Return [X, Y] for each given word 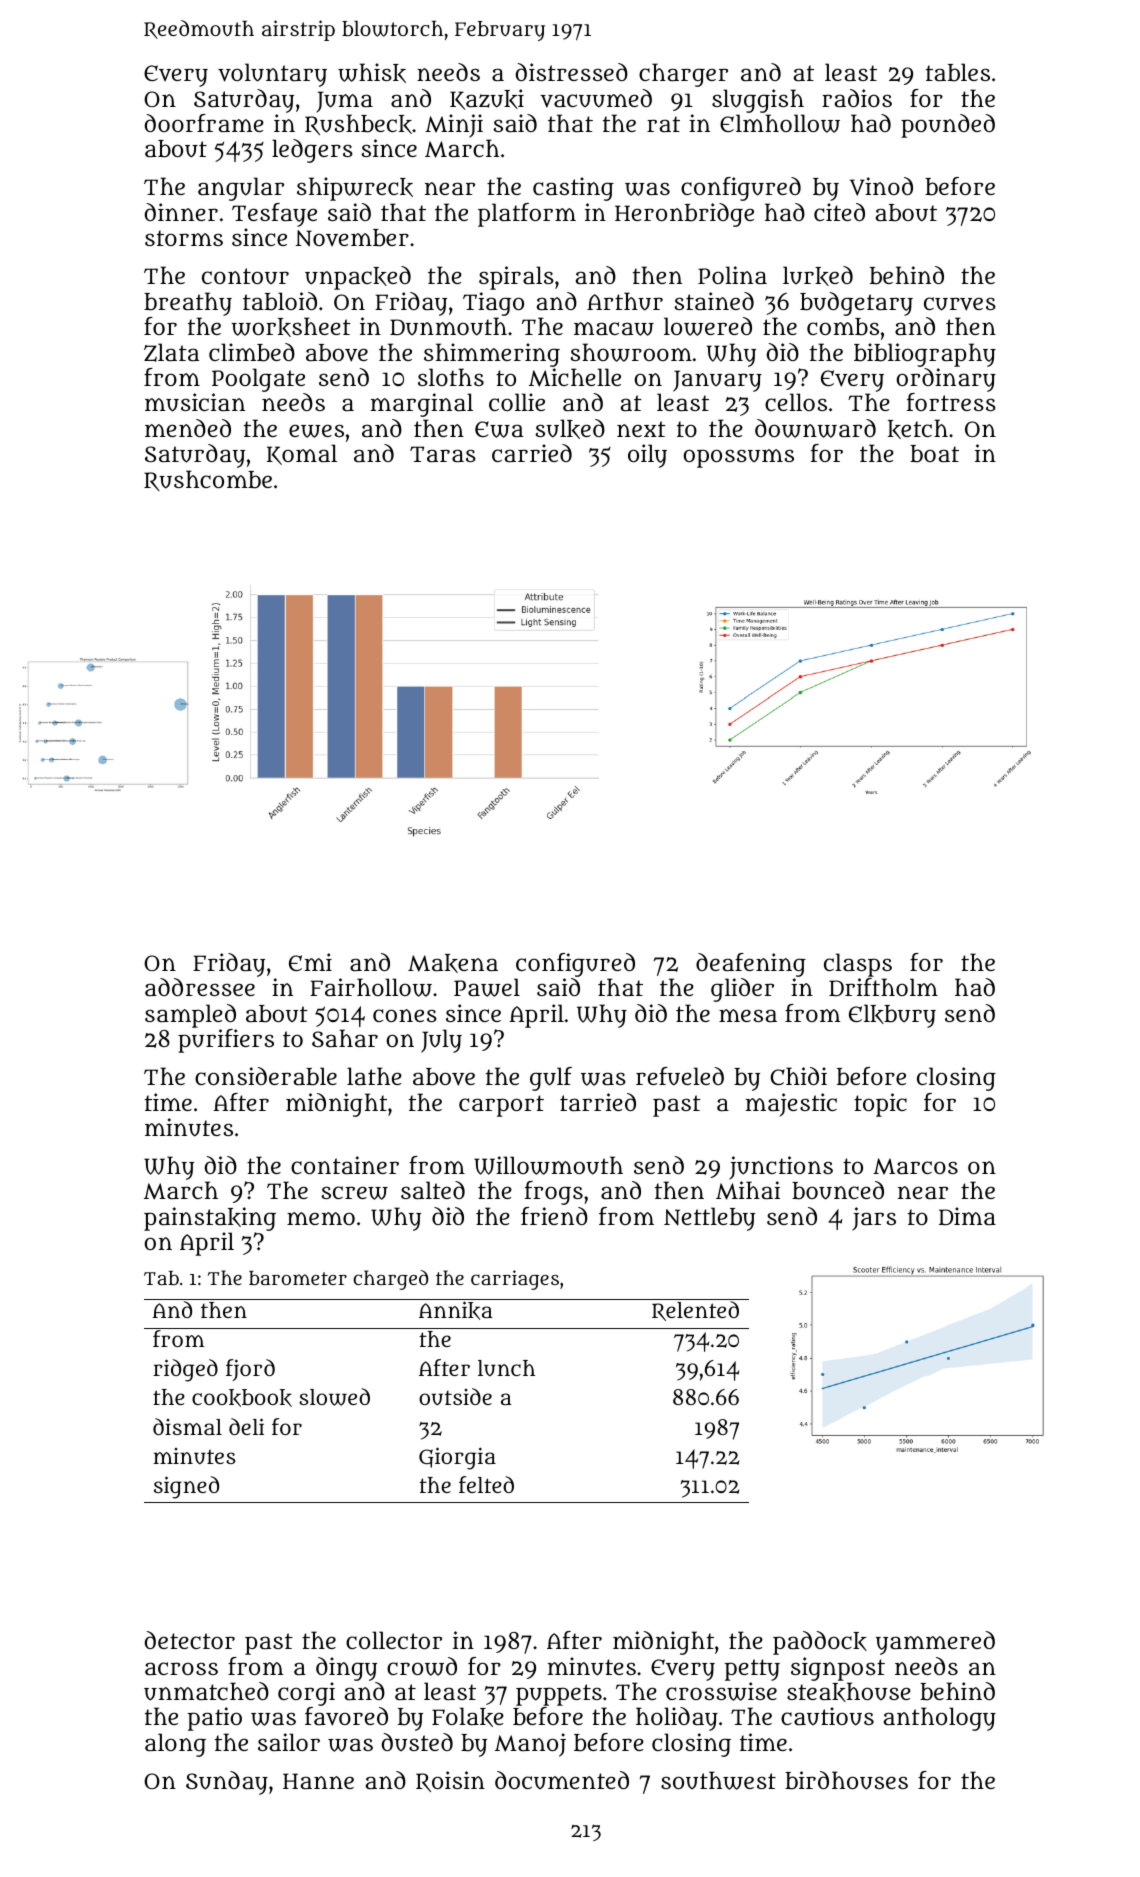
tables [958, 72]
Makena [453, 963]
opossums [739, 458]
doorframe [204, 123]
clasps [858, 965]
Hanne [318, 1781]
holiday [677, 1719]
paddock [820, 1643]
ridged [185, 1370]
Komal [302, 454]
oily [647, 456]
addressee [200, 987]
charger [683, 75]
